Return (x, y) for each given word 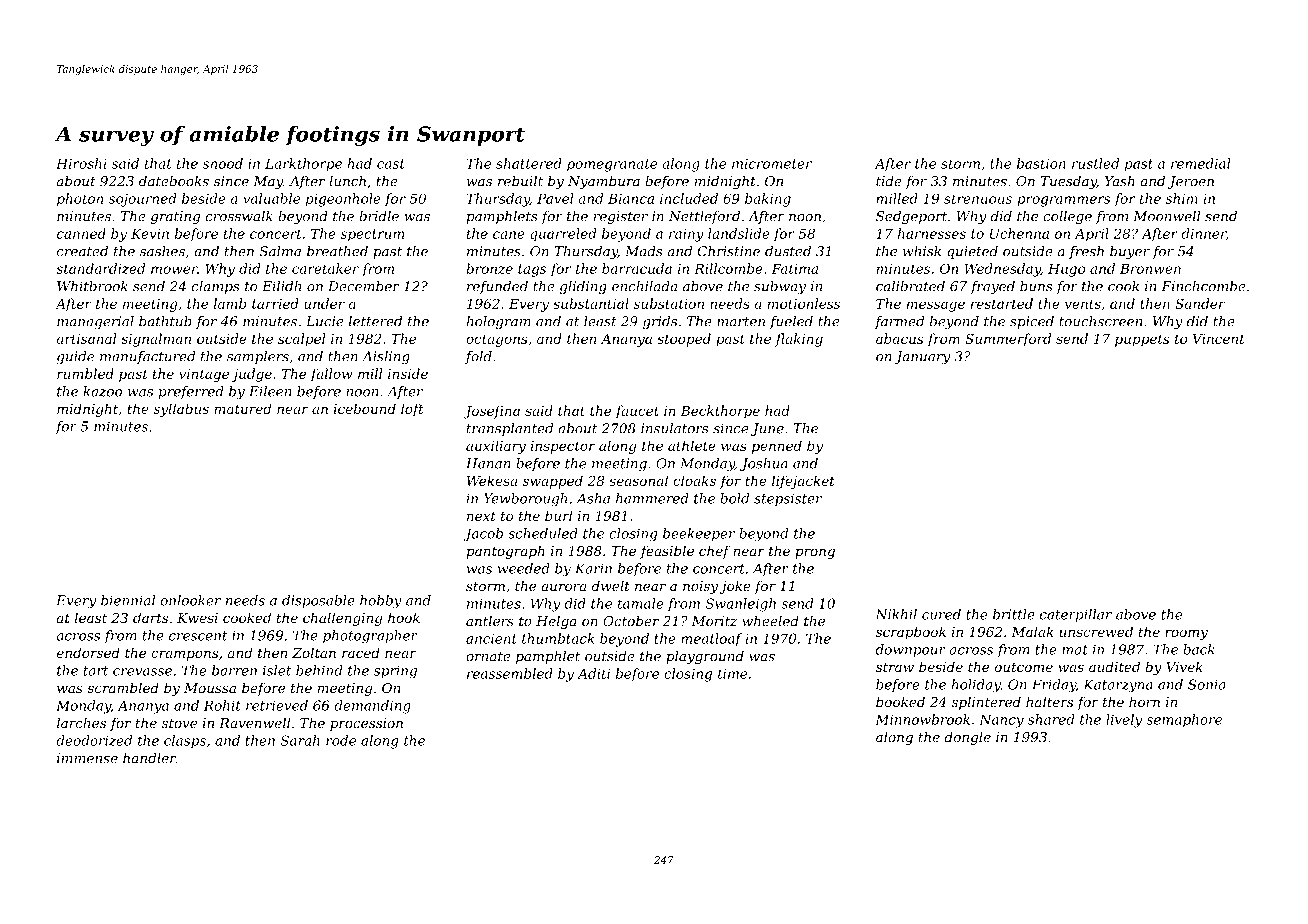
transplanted (510, 429)
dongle (968, 738)
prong (815, 553)
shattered (529, 163)
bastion (1041, 163)
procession (366, 724)
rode (341, 740)
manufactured (147, 357)
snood (223, 163)
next (481, 516)
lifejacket (803, 482)
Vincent (1218, 339)
